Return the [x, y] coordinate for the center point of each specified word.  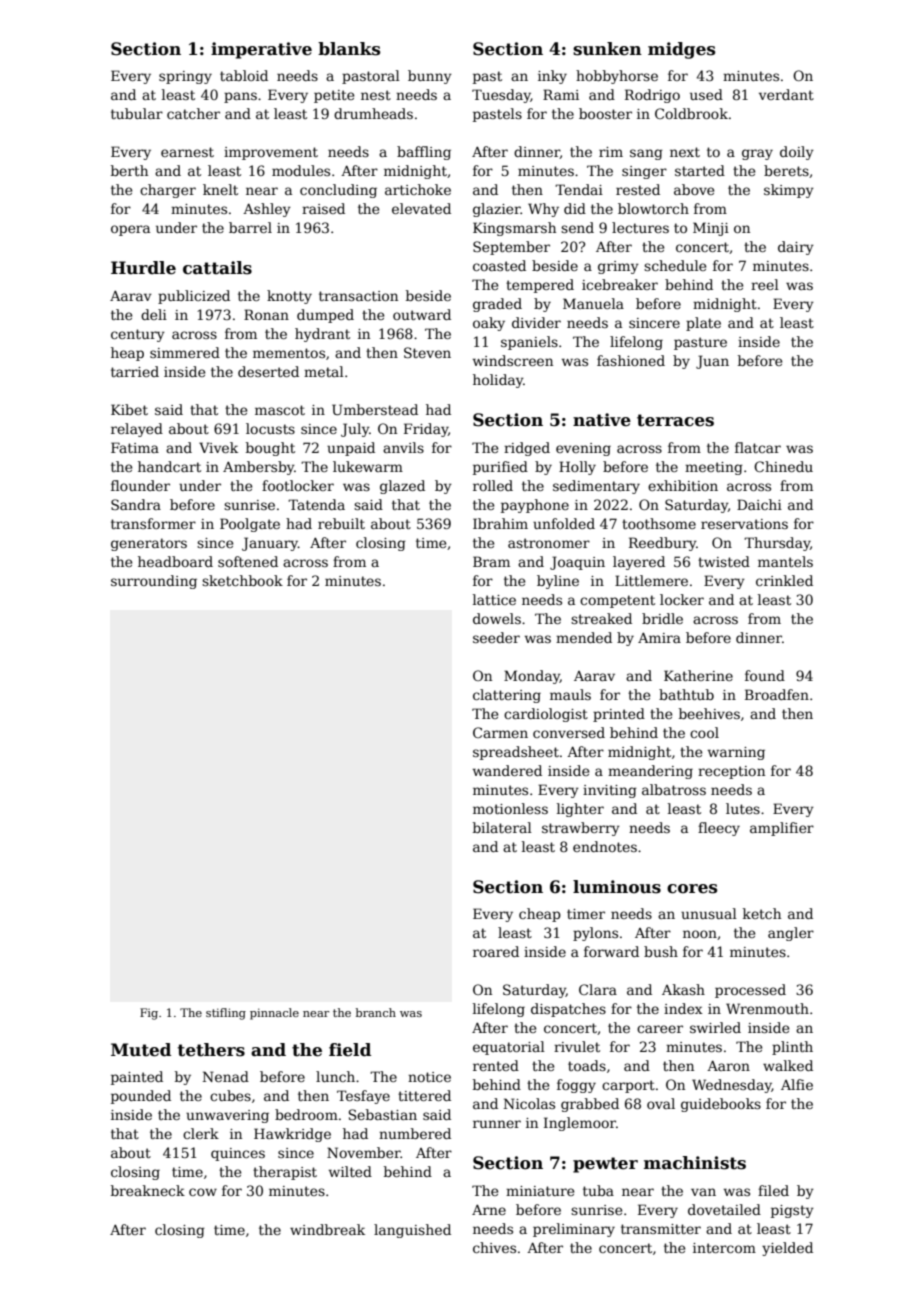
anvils [403, 447]
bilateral [502, 827]
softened [248, 561]
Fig [149, 1014]
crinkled [784, 580]
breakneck [148, 1190]
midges [681, 50]
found [765, 675]
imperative [261, 50]
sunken [607, 49]
